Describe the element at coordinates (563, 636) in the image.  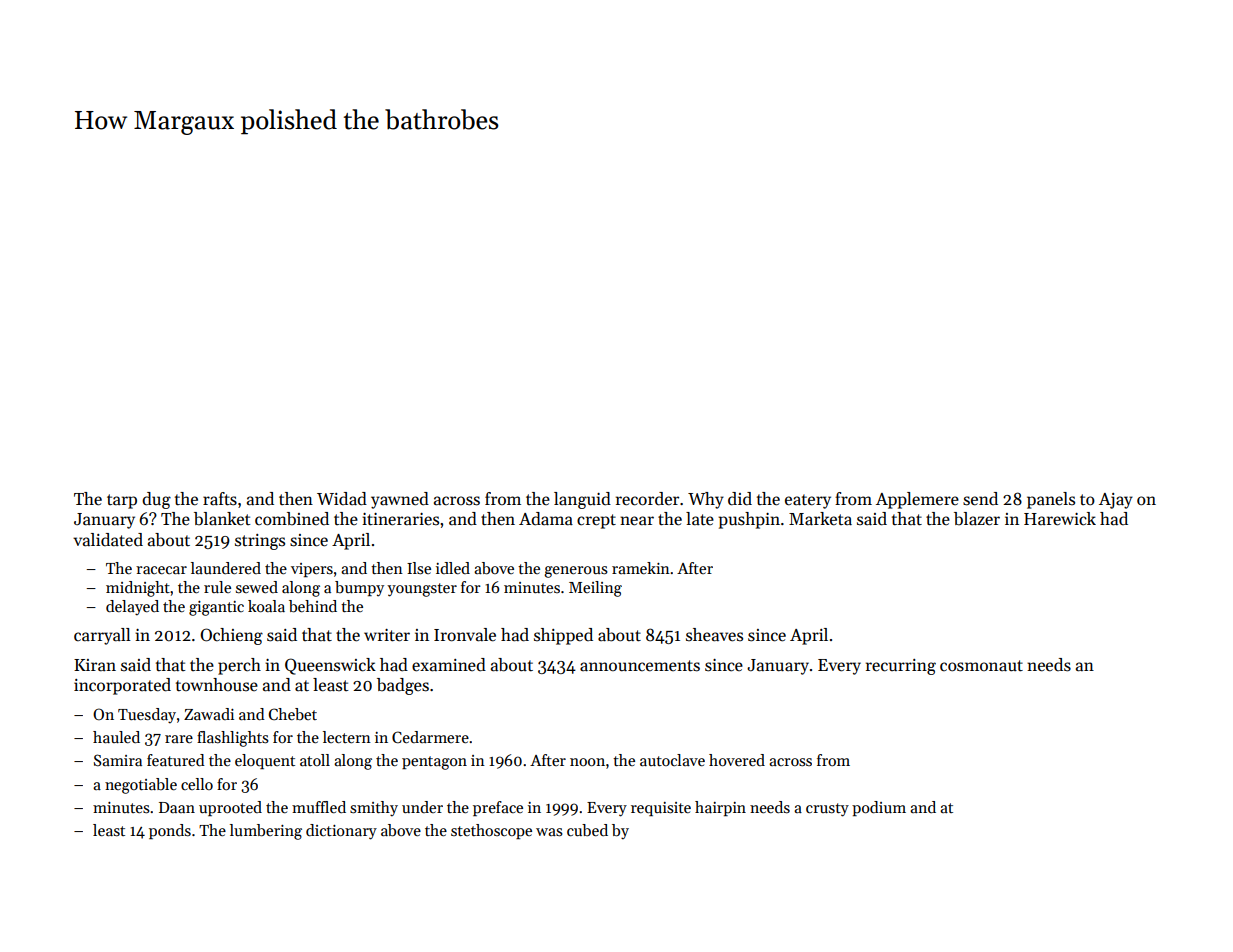
I see `shipped` at that location.
